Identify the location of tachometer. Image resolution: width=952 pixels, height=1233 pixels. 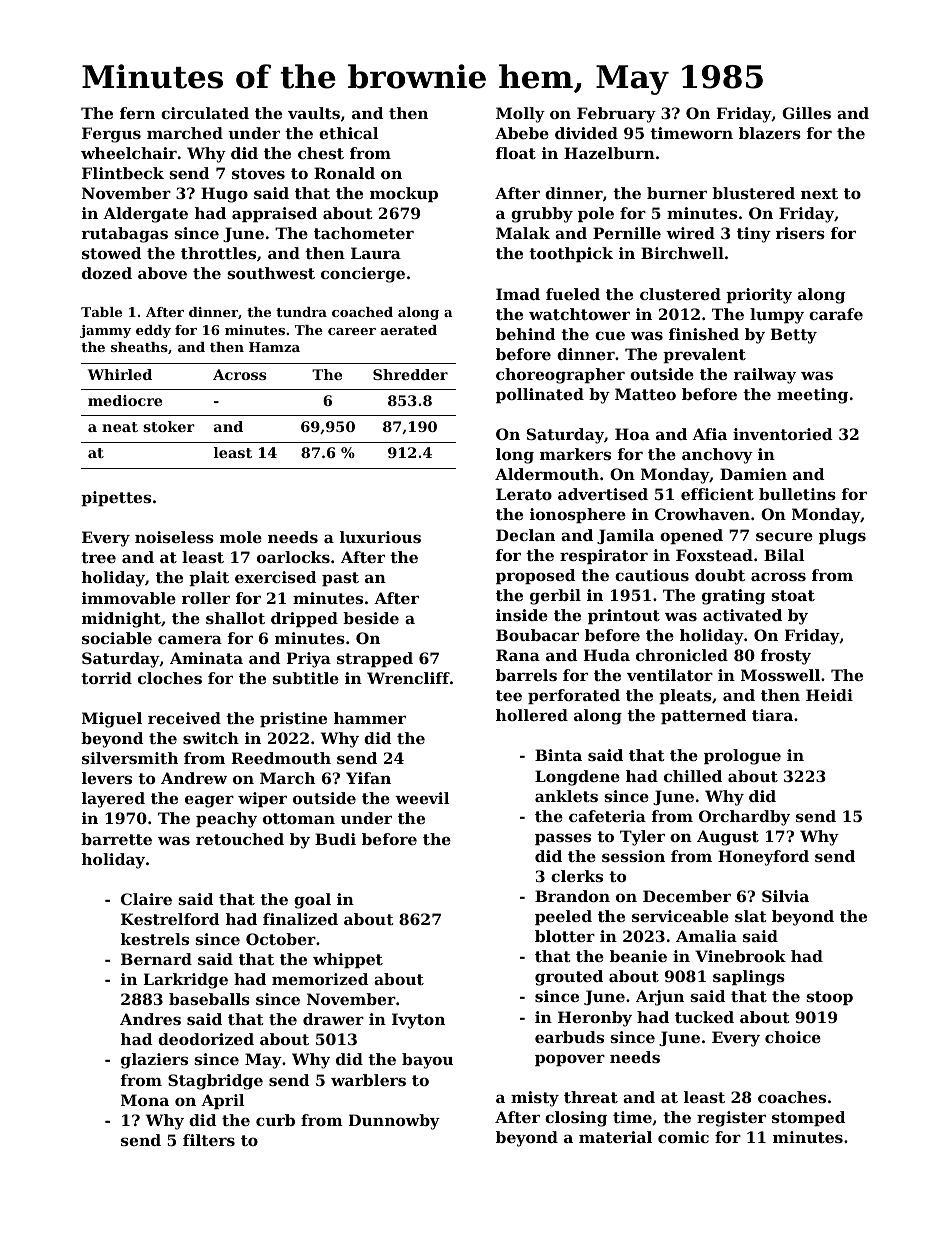
(364, 233).
